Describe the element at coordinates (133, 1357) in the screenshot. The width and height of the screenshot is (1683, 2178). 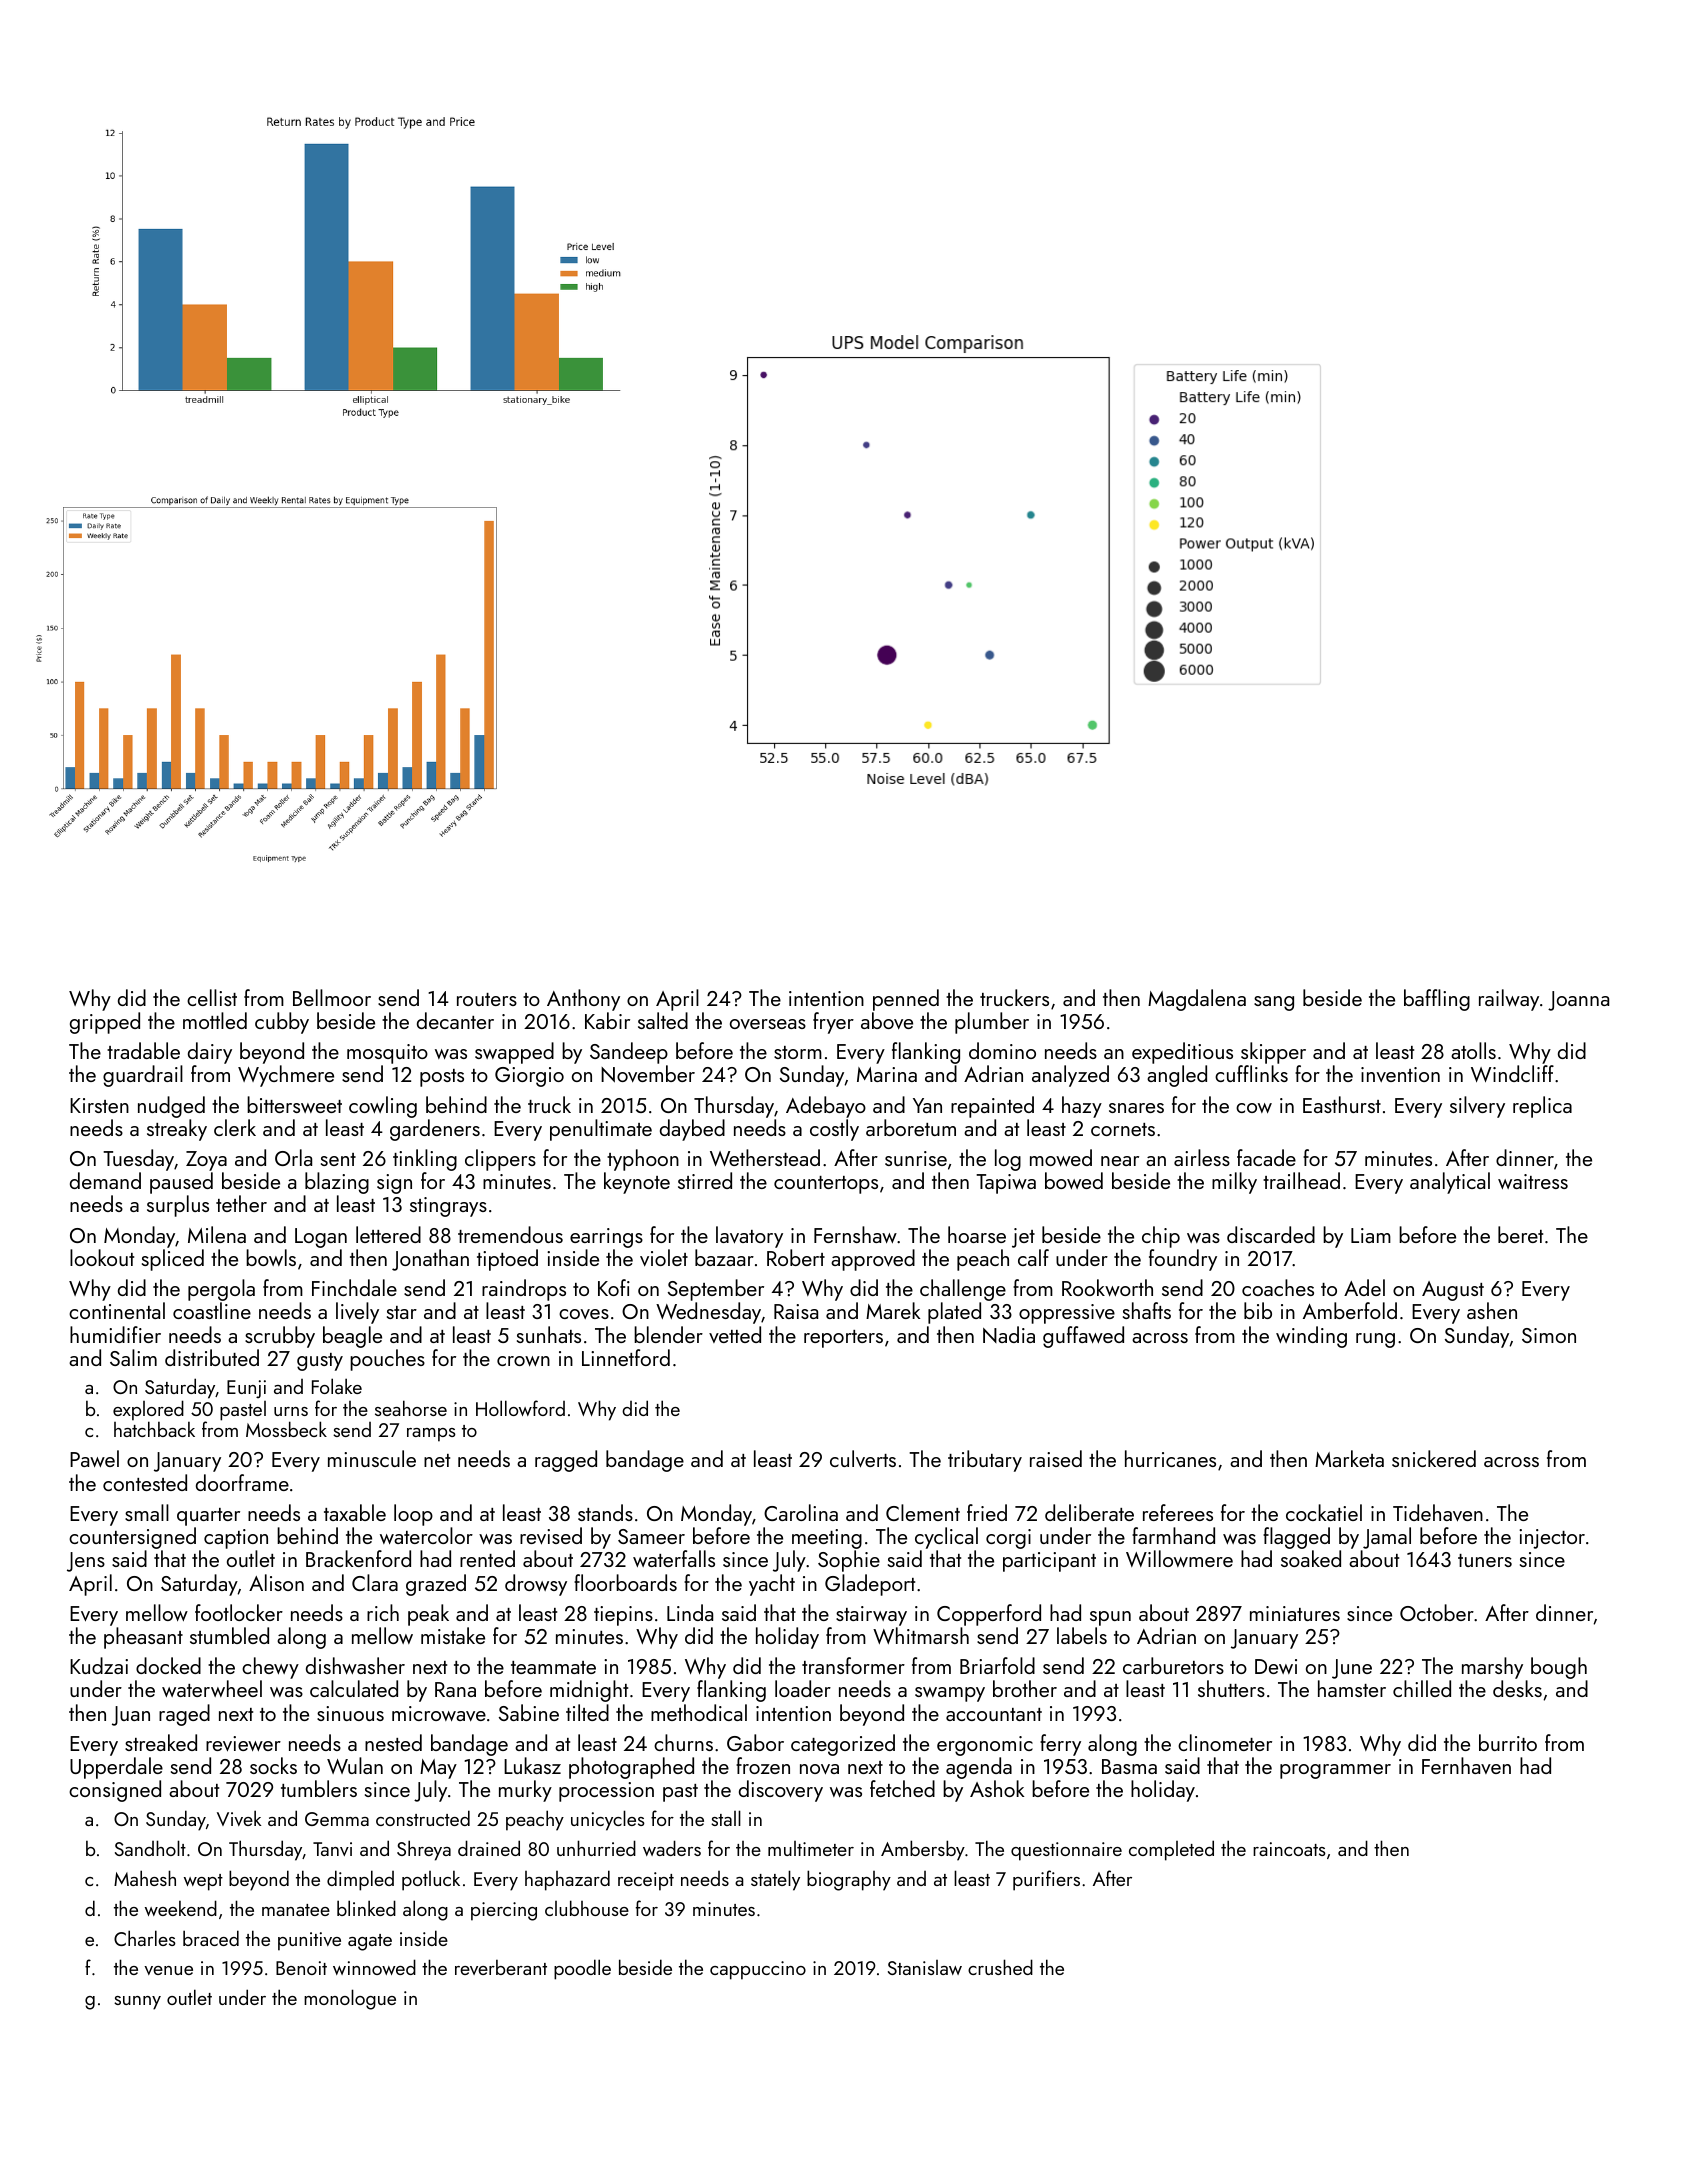
I see `Salim` at that location.
